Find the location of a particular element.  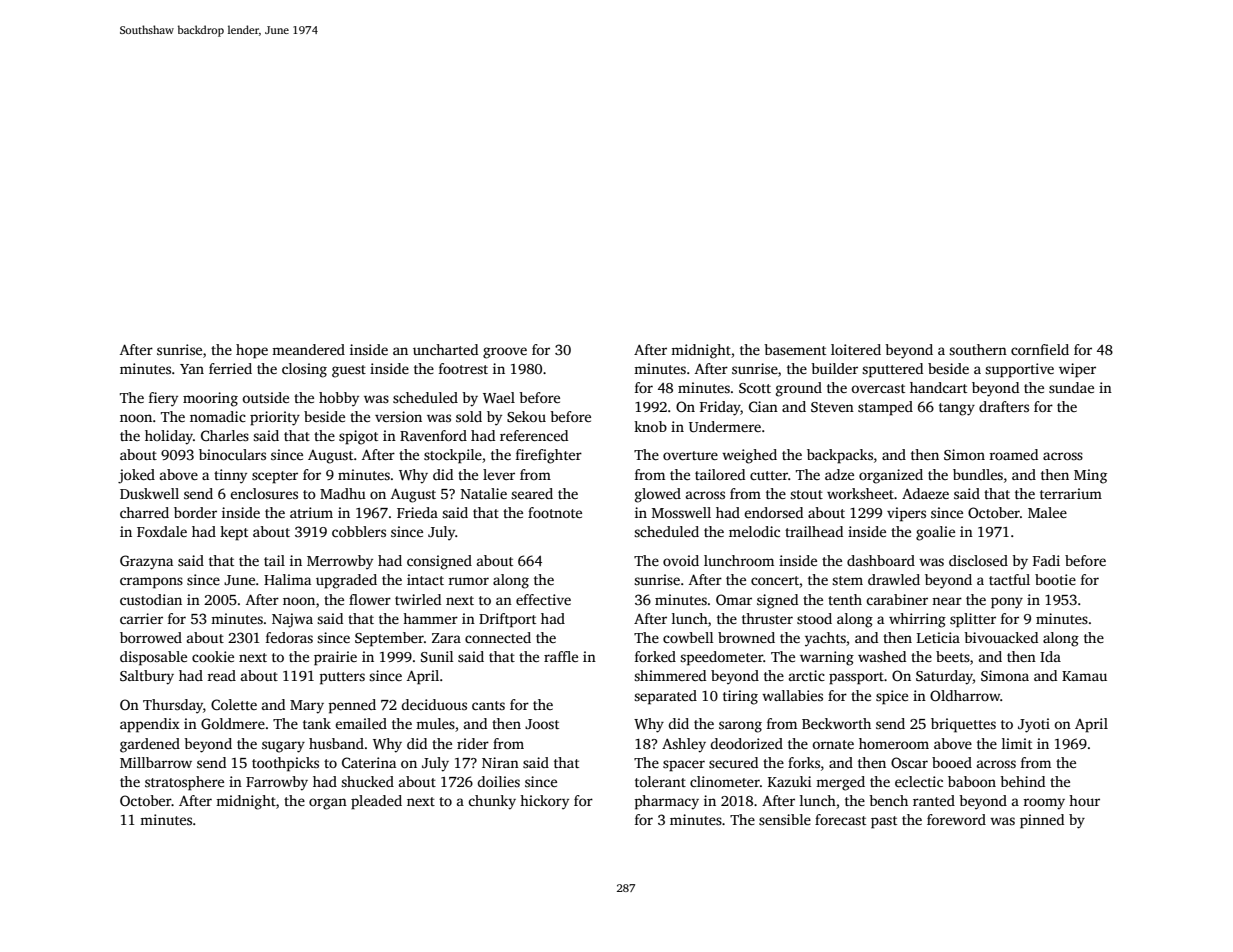

concert is located at coordinates (775, 580).
